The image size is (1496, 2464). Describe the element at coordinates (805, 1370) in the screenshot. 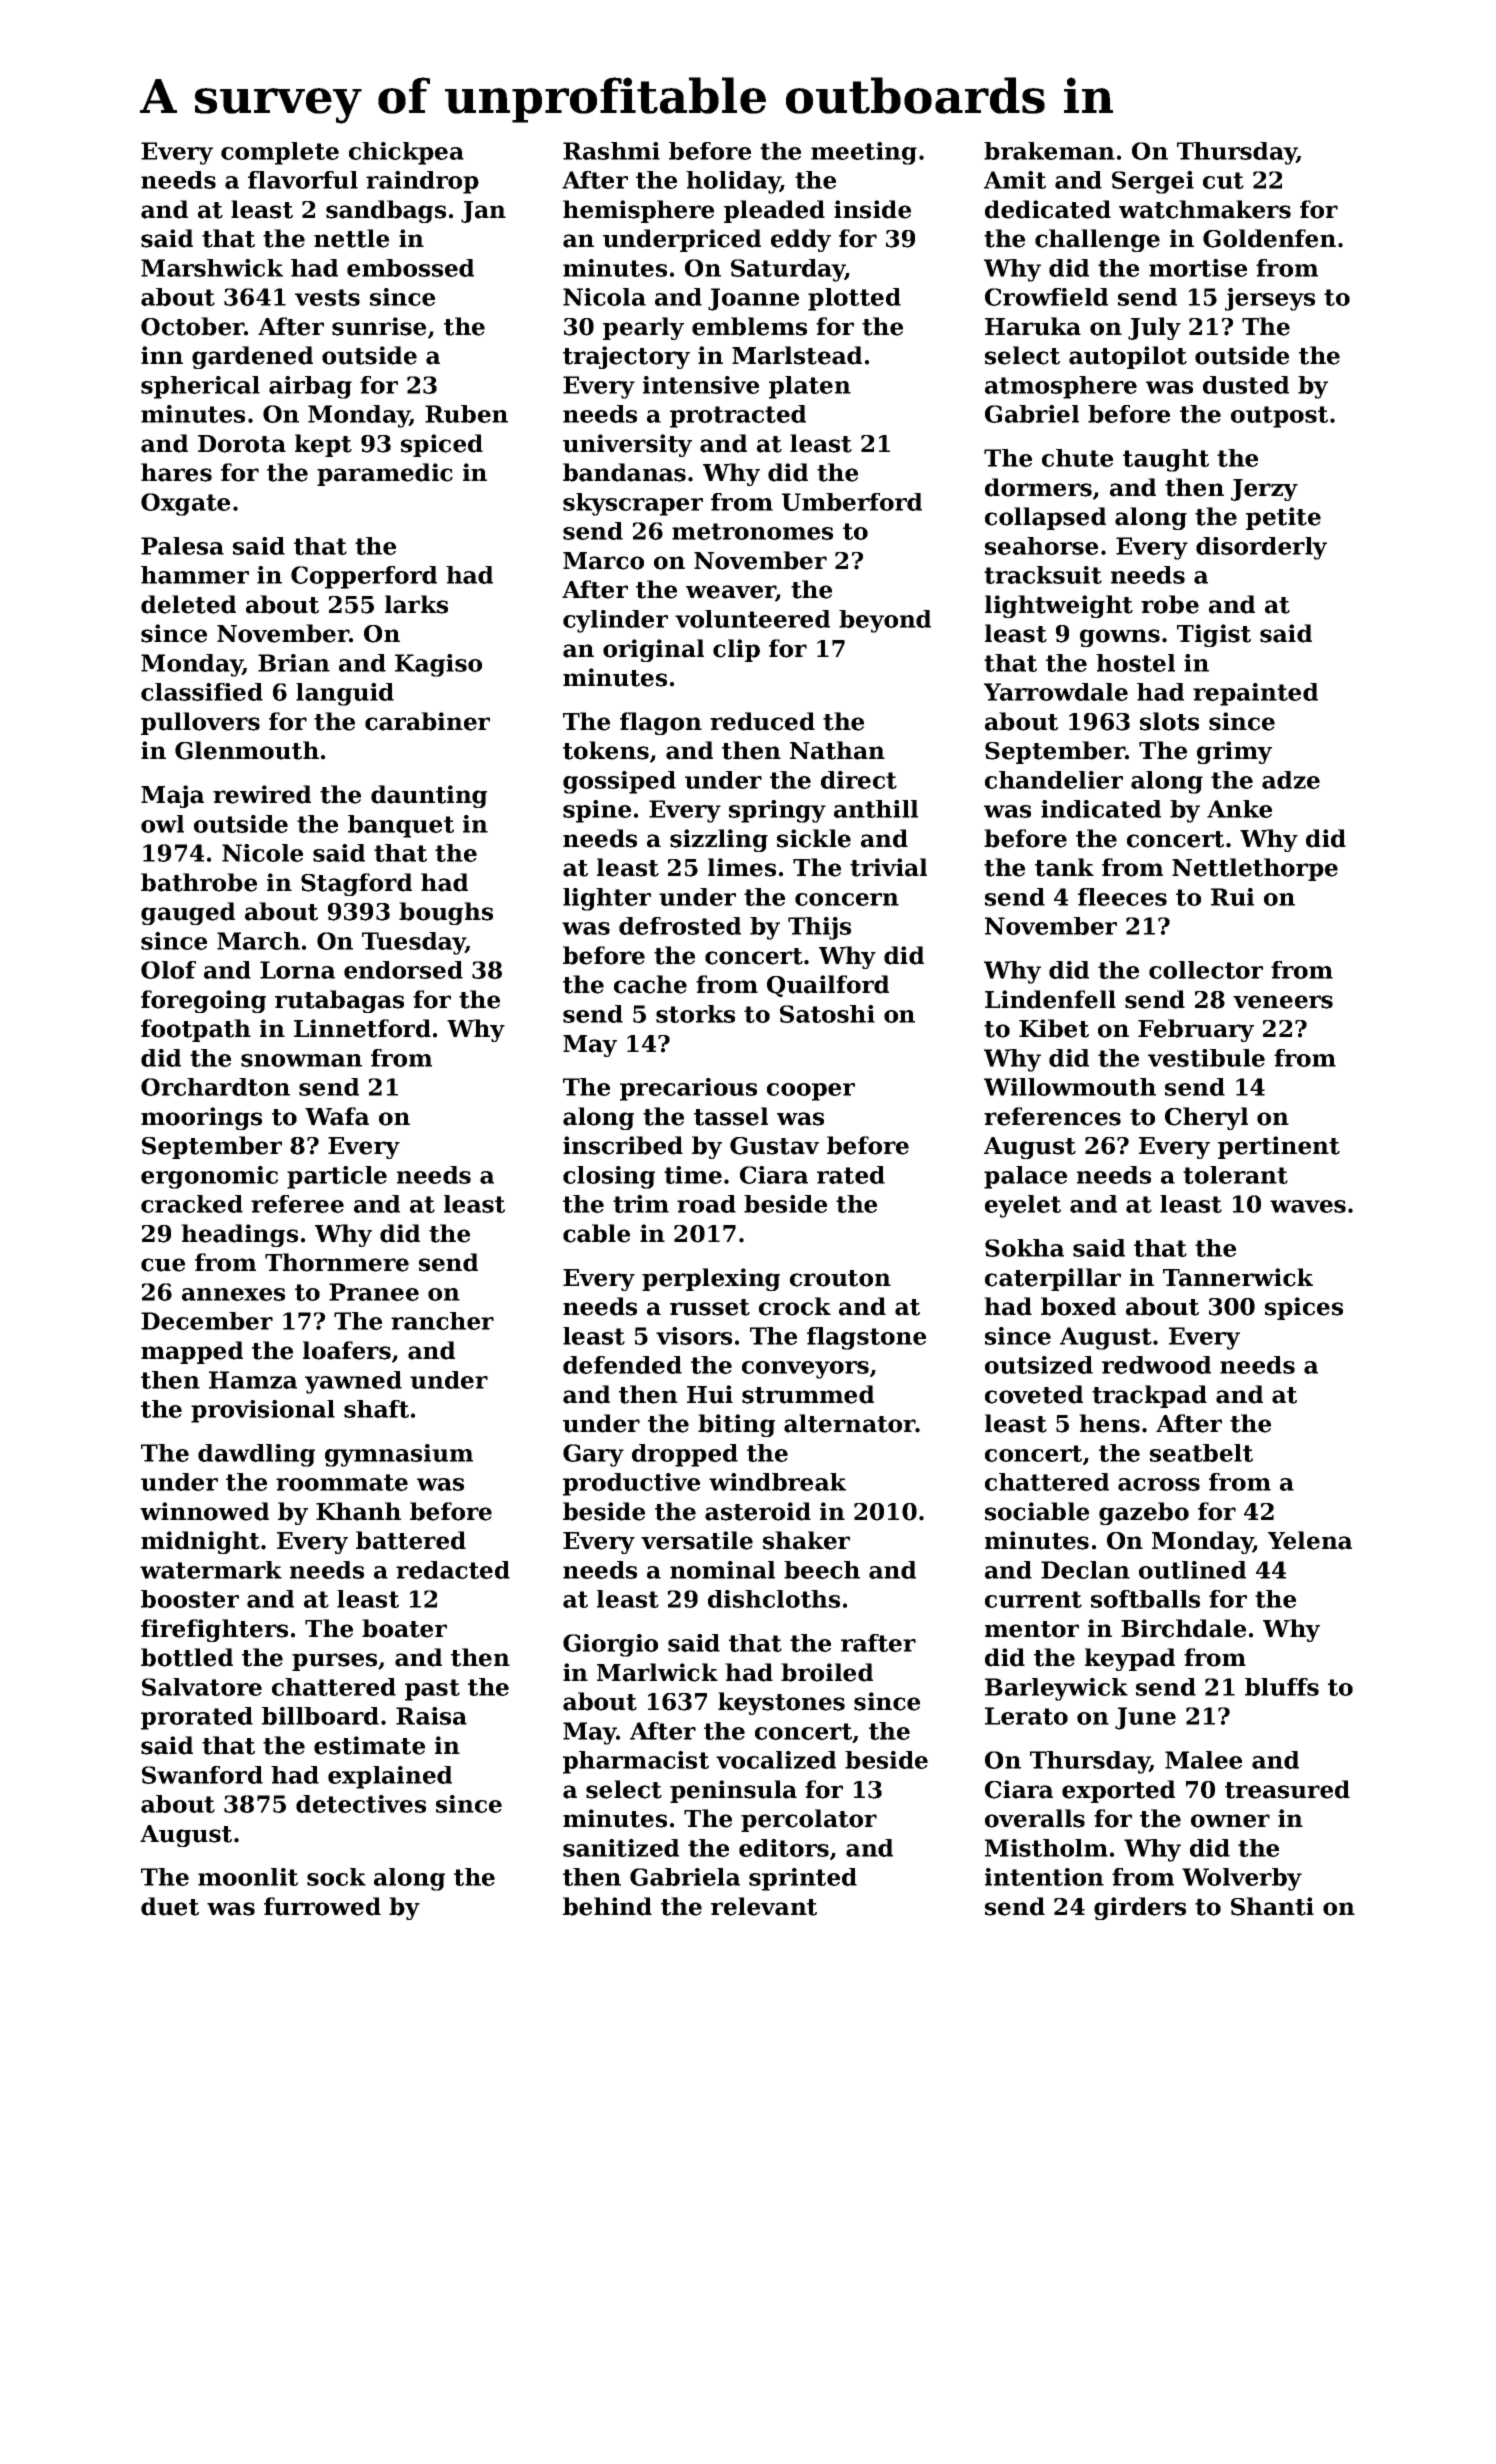

I see `conveyors` at that location.
